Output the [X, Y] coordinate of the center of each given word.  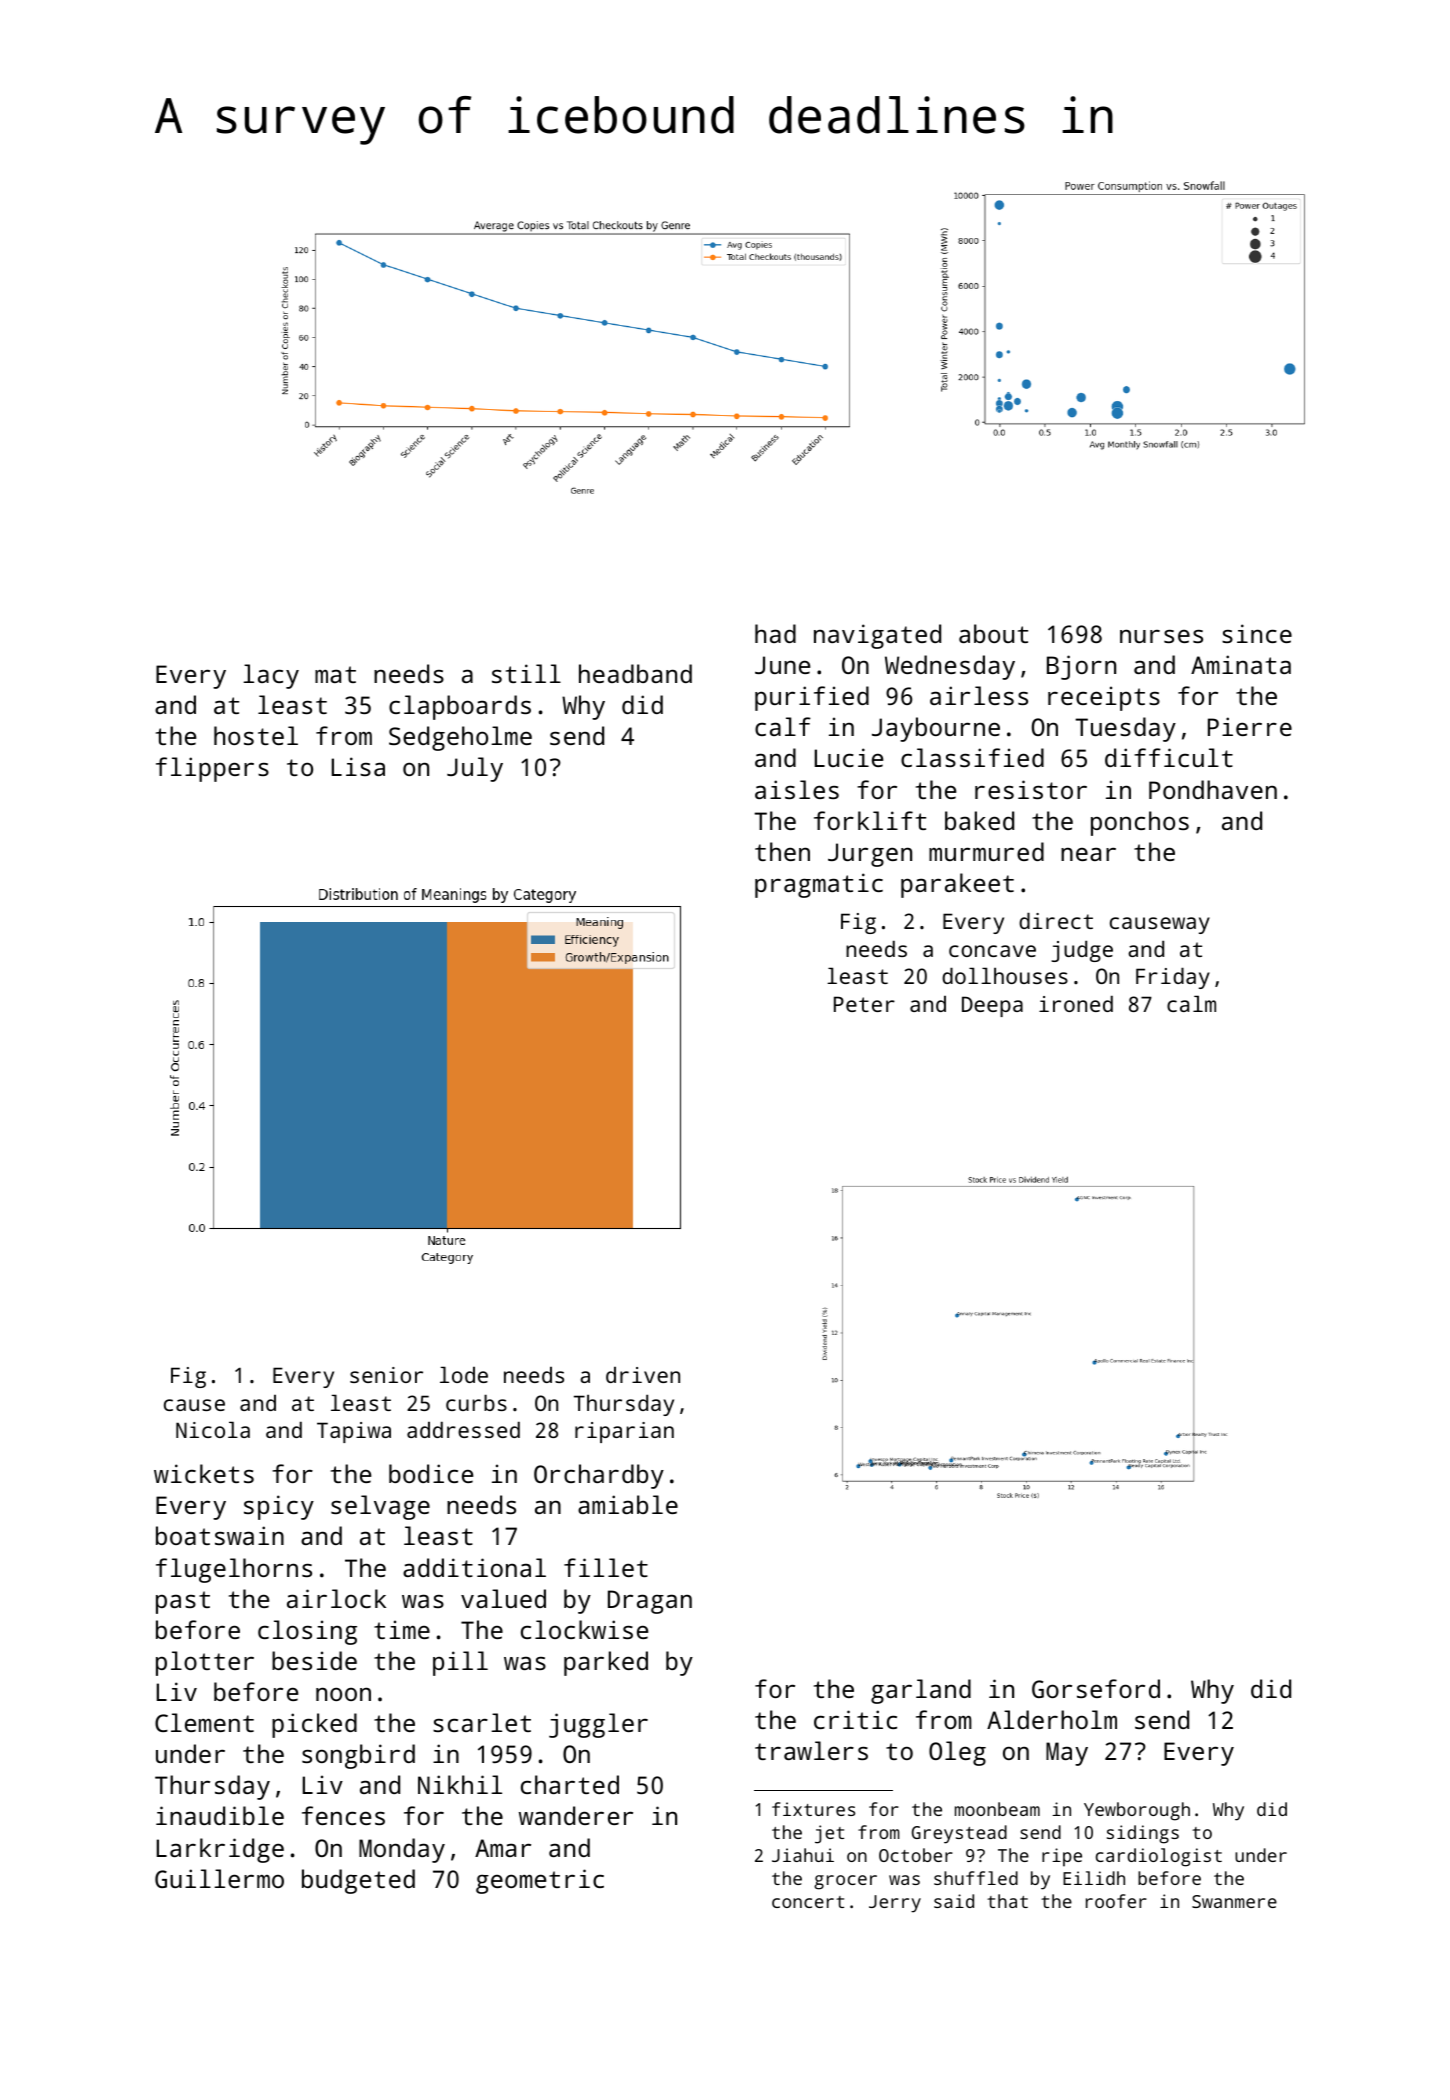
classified [972, 757]
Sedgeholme [460, 738]
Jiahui [803, 1855]
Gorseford [1096, 1688]
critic [855, 1719]
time [402, 1629]
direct [1056, 920]
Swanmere [1234, 1901]
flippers [212, 769]
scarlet [482, 1722]
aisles [797, 789]
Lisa [358, 766]
